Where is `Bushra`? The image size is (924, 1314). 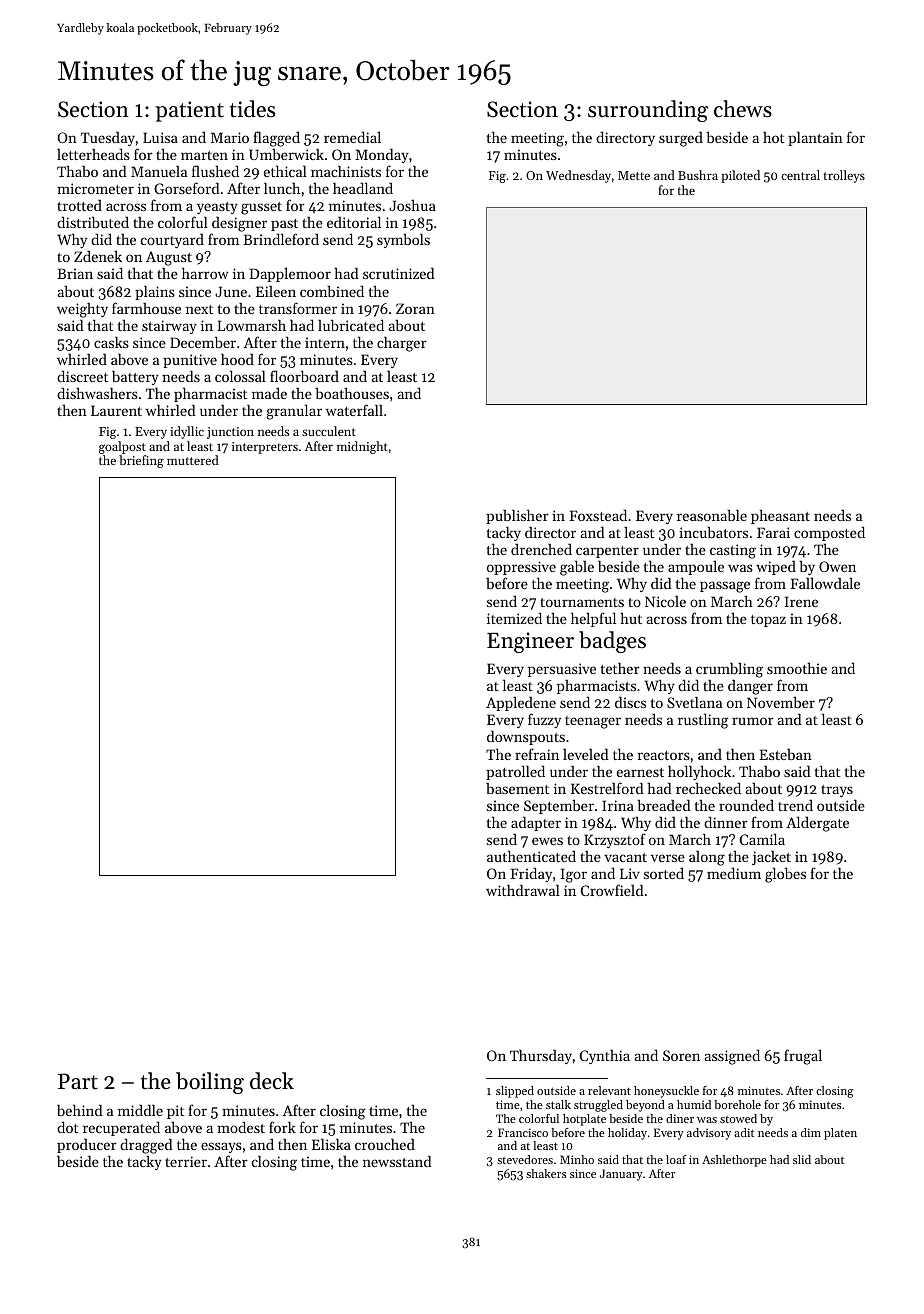 Bushra is located at coordinates (698, 175).
